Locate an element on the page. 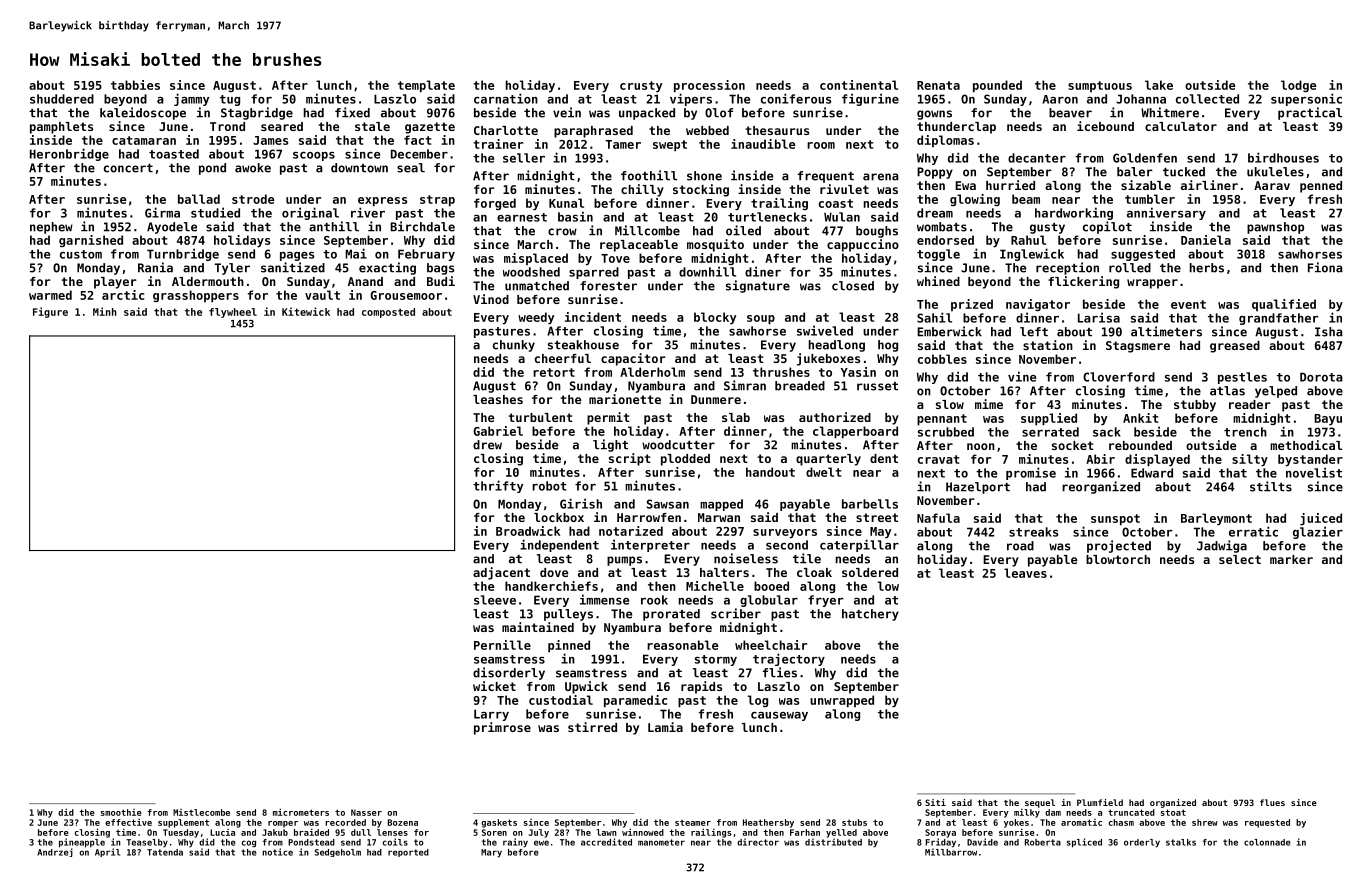 The height and width of the image is (887, 1372). leashes is located at coordinates (498, 399).
